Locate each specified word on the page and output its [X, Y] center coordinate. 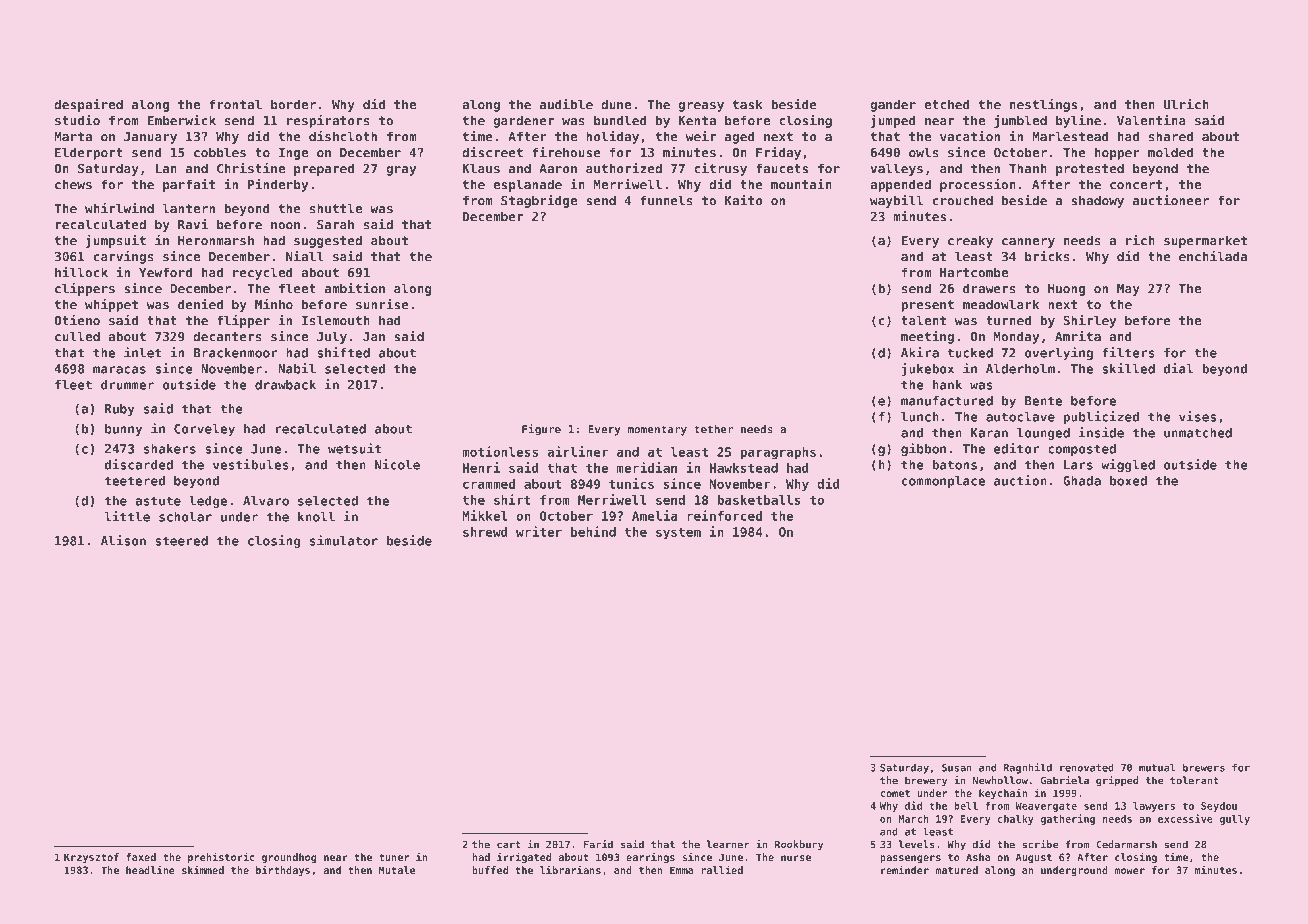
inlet [142, 352]
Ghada [1082, 481]
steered [181, 541]
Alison [123, 540]
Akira [920, 352]
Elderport [89, 153]
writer [539, 531]
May [1128, 290]
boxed [1128, 481]
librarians [570, 869]
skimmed [203, 869]
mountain [801, 184]
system [678, 533]
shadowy [1097, 201]
